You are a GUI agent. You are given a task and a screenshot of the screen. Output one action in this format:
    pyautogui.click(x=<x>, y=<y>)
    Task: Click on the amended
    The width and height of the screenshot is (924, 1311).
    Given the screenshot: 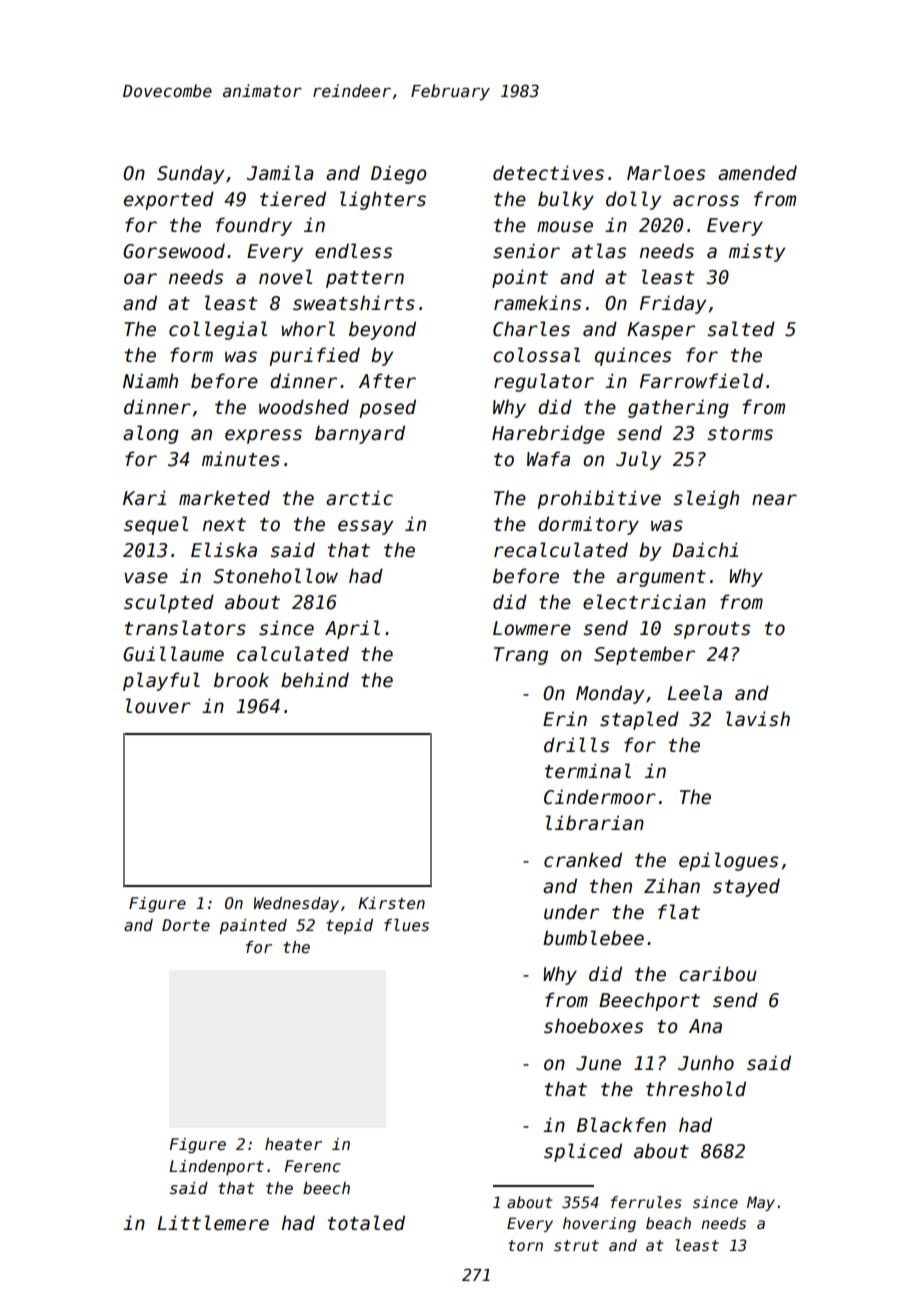 What is the action you would take?
    pyautogui.click(x=757, y=173)
